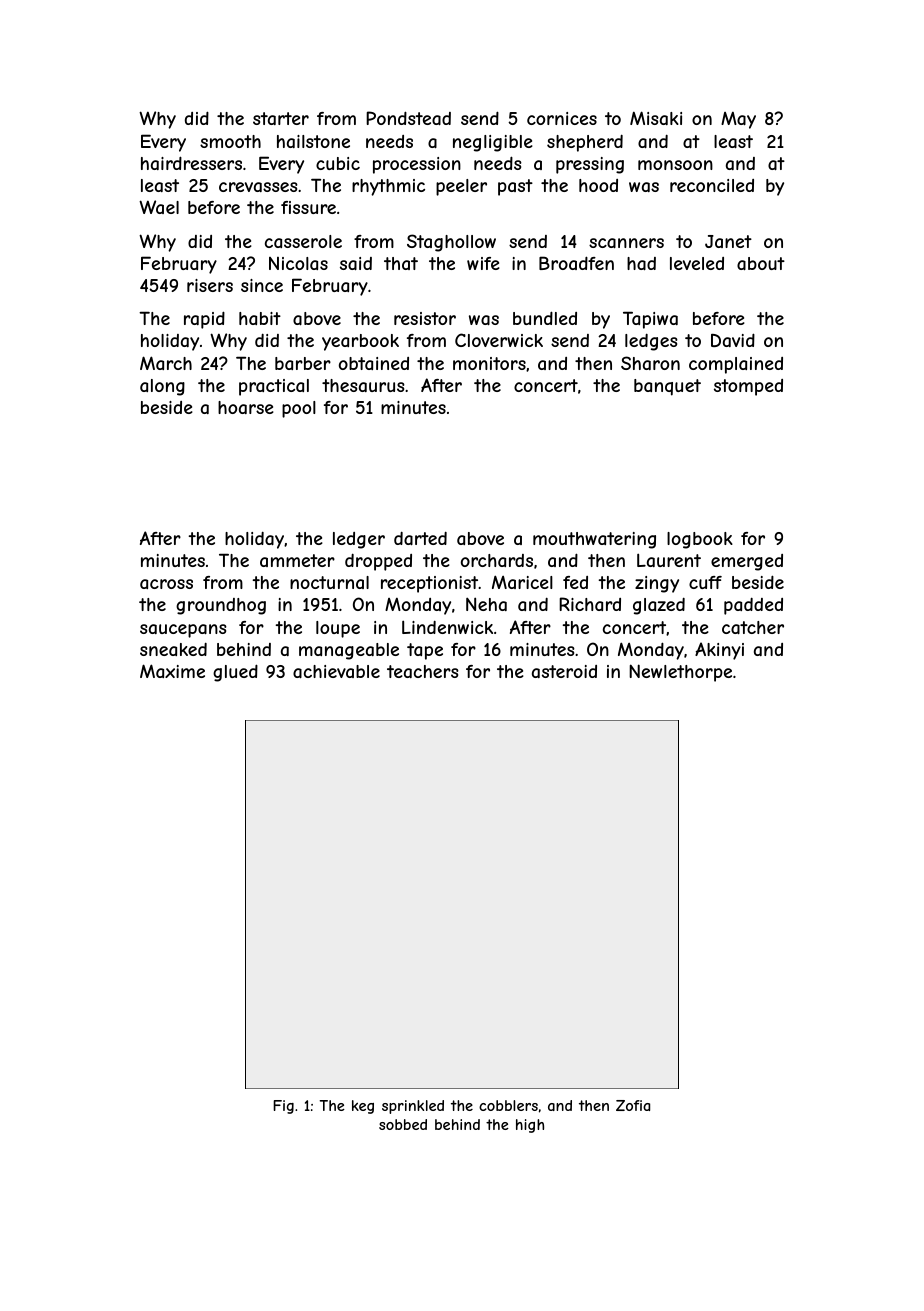 This image has height=1311, width=924. I want to click on teachers, so click(423, 671).
